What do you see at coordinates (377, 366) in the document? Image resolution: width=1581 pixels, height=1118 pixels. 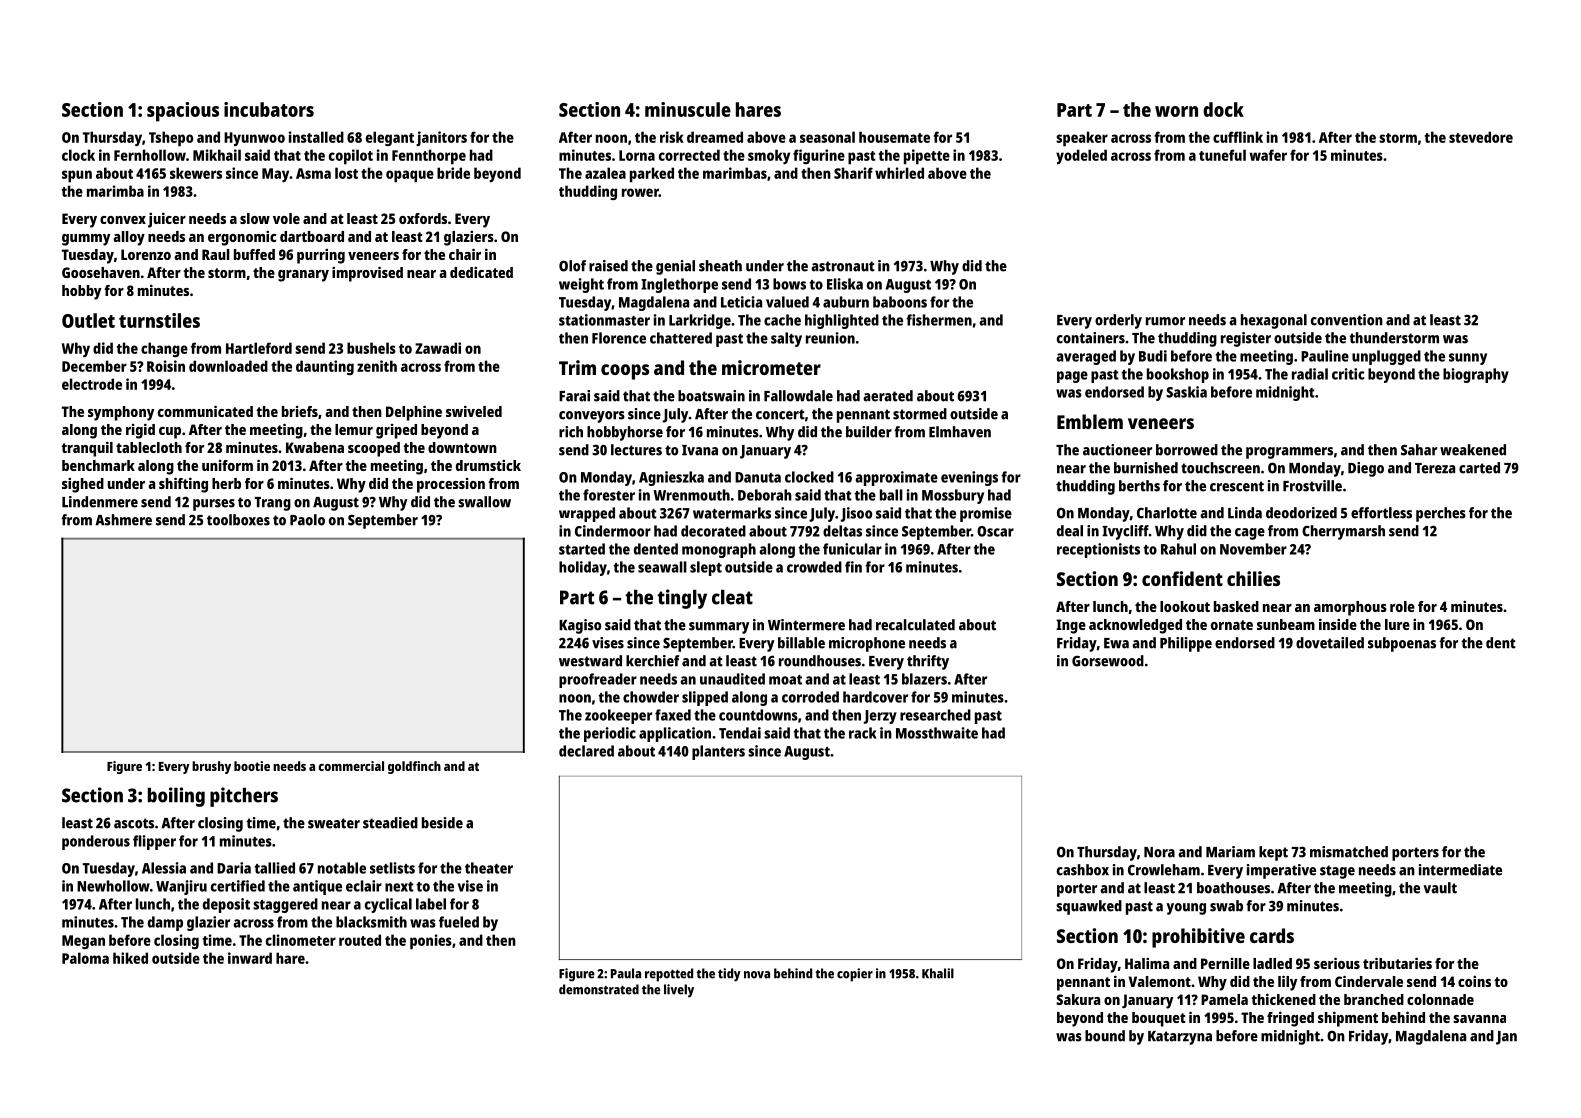 I see `zenith` at bounding box center [377, 366].
